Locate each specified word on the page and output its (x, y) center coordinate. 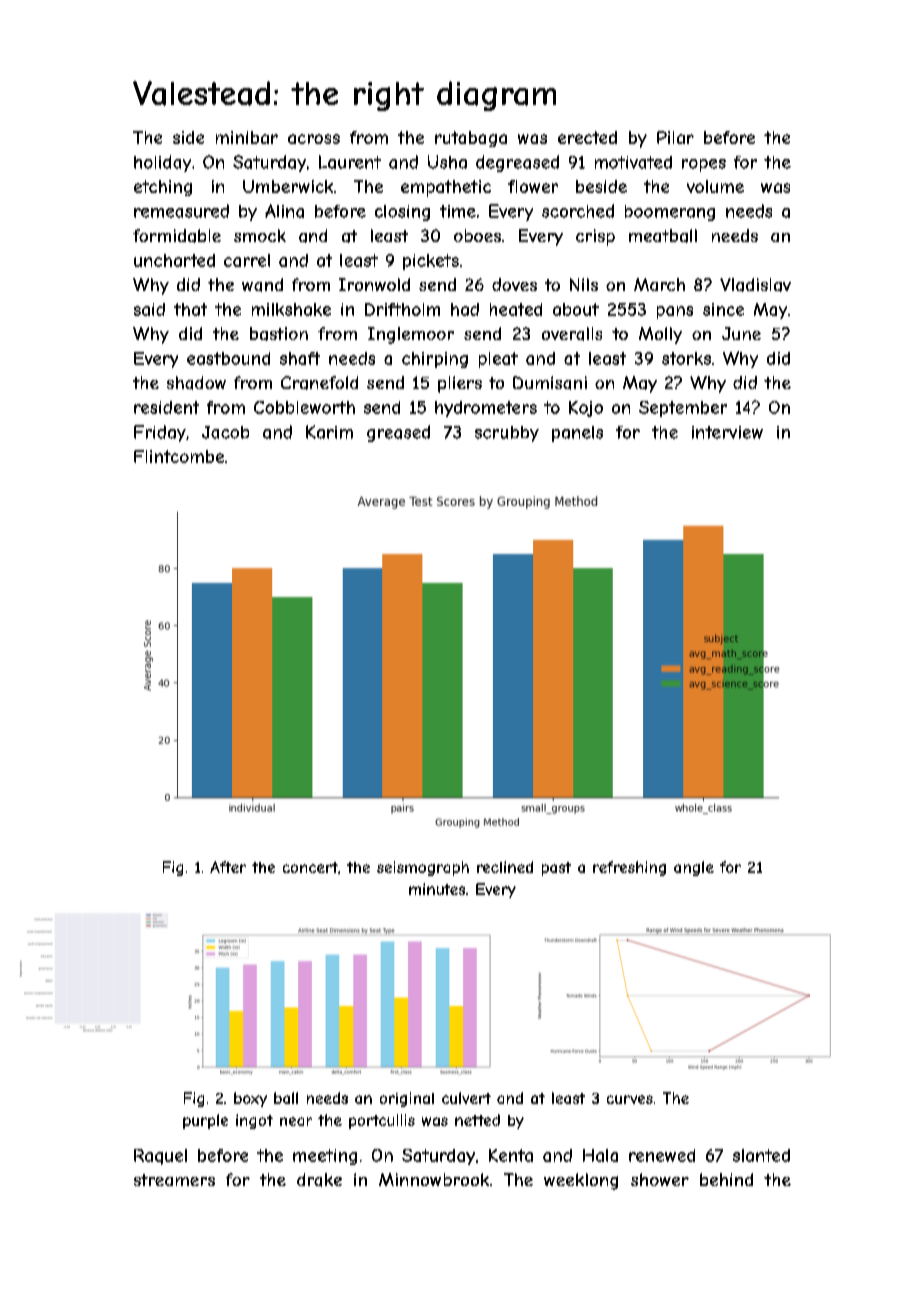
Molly (660, 335)
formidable (177, 236)
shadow (196, 383)
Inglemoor (411, 335)
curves (630, 1099)
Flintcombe (179, 456)
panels (577, 434)
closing (402, 213)
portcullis (382, 1121)
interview (727, 432)
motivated (633, 162)
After (228, 867)
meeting (325, 1157)
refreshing (629, 868)
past (556, 869)
